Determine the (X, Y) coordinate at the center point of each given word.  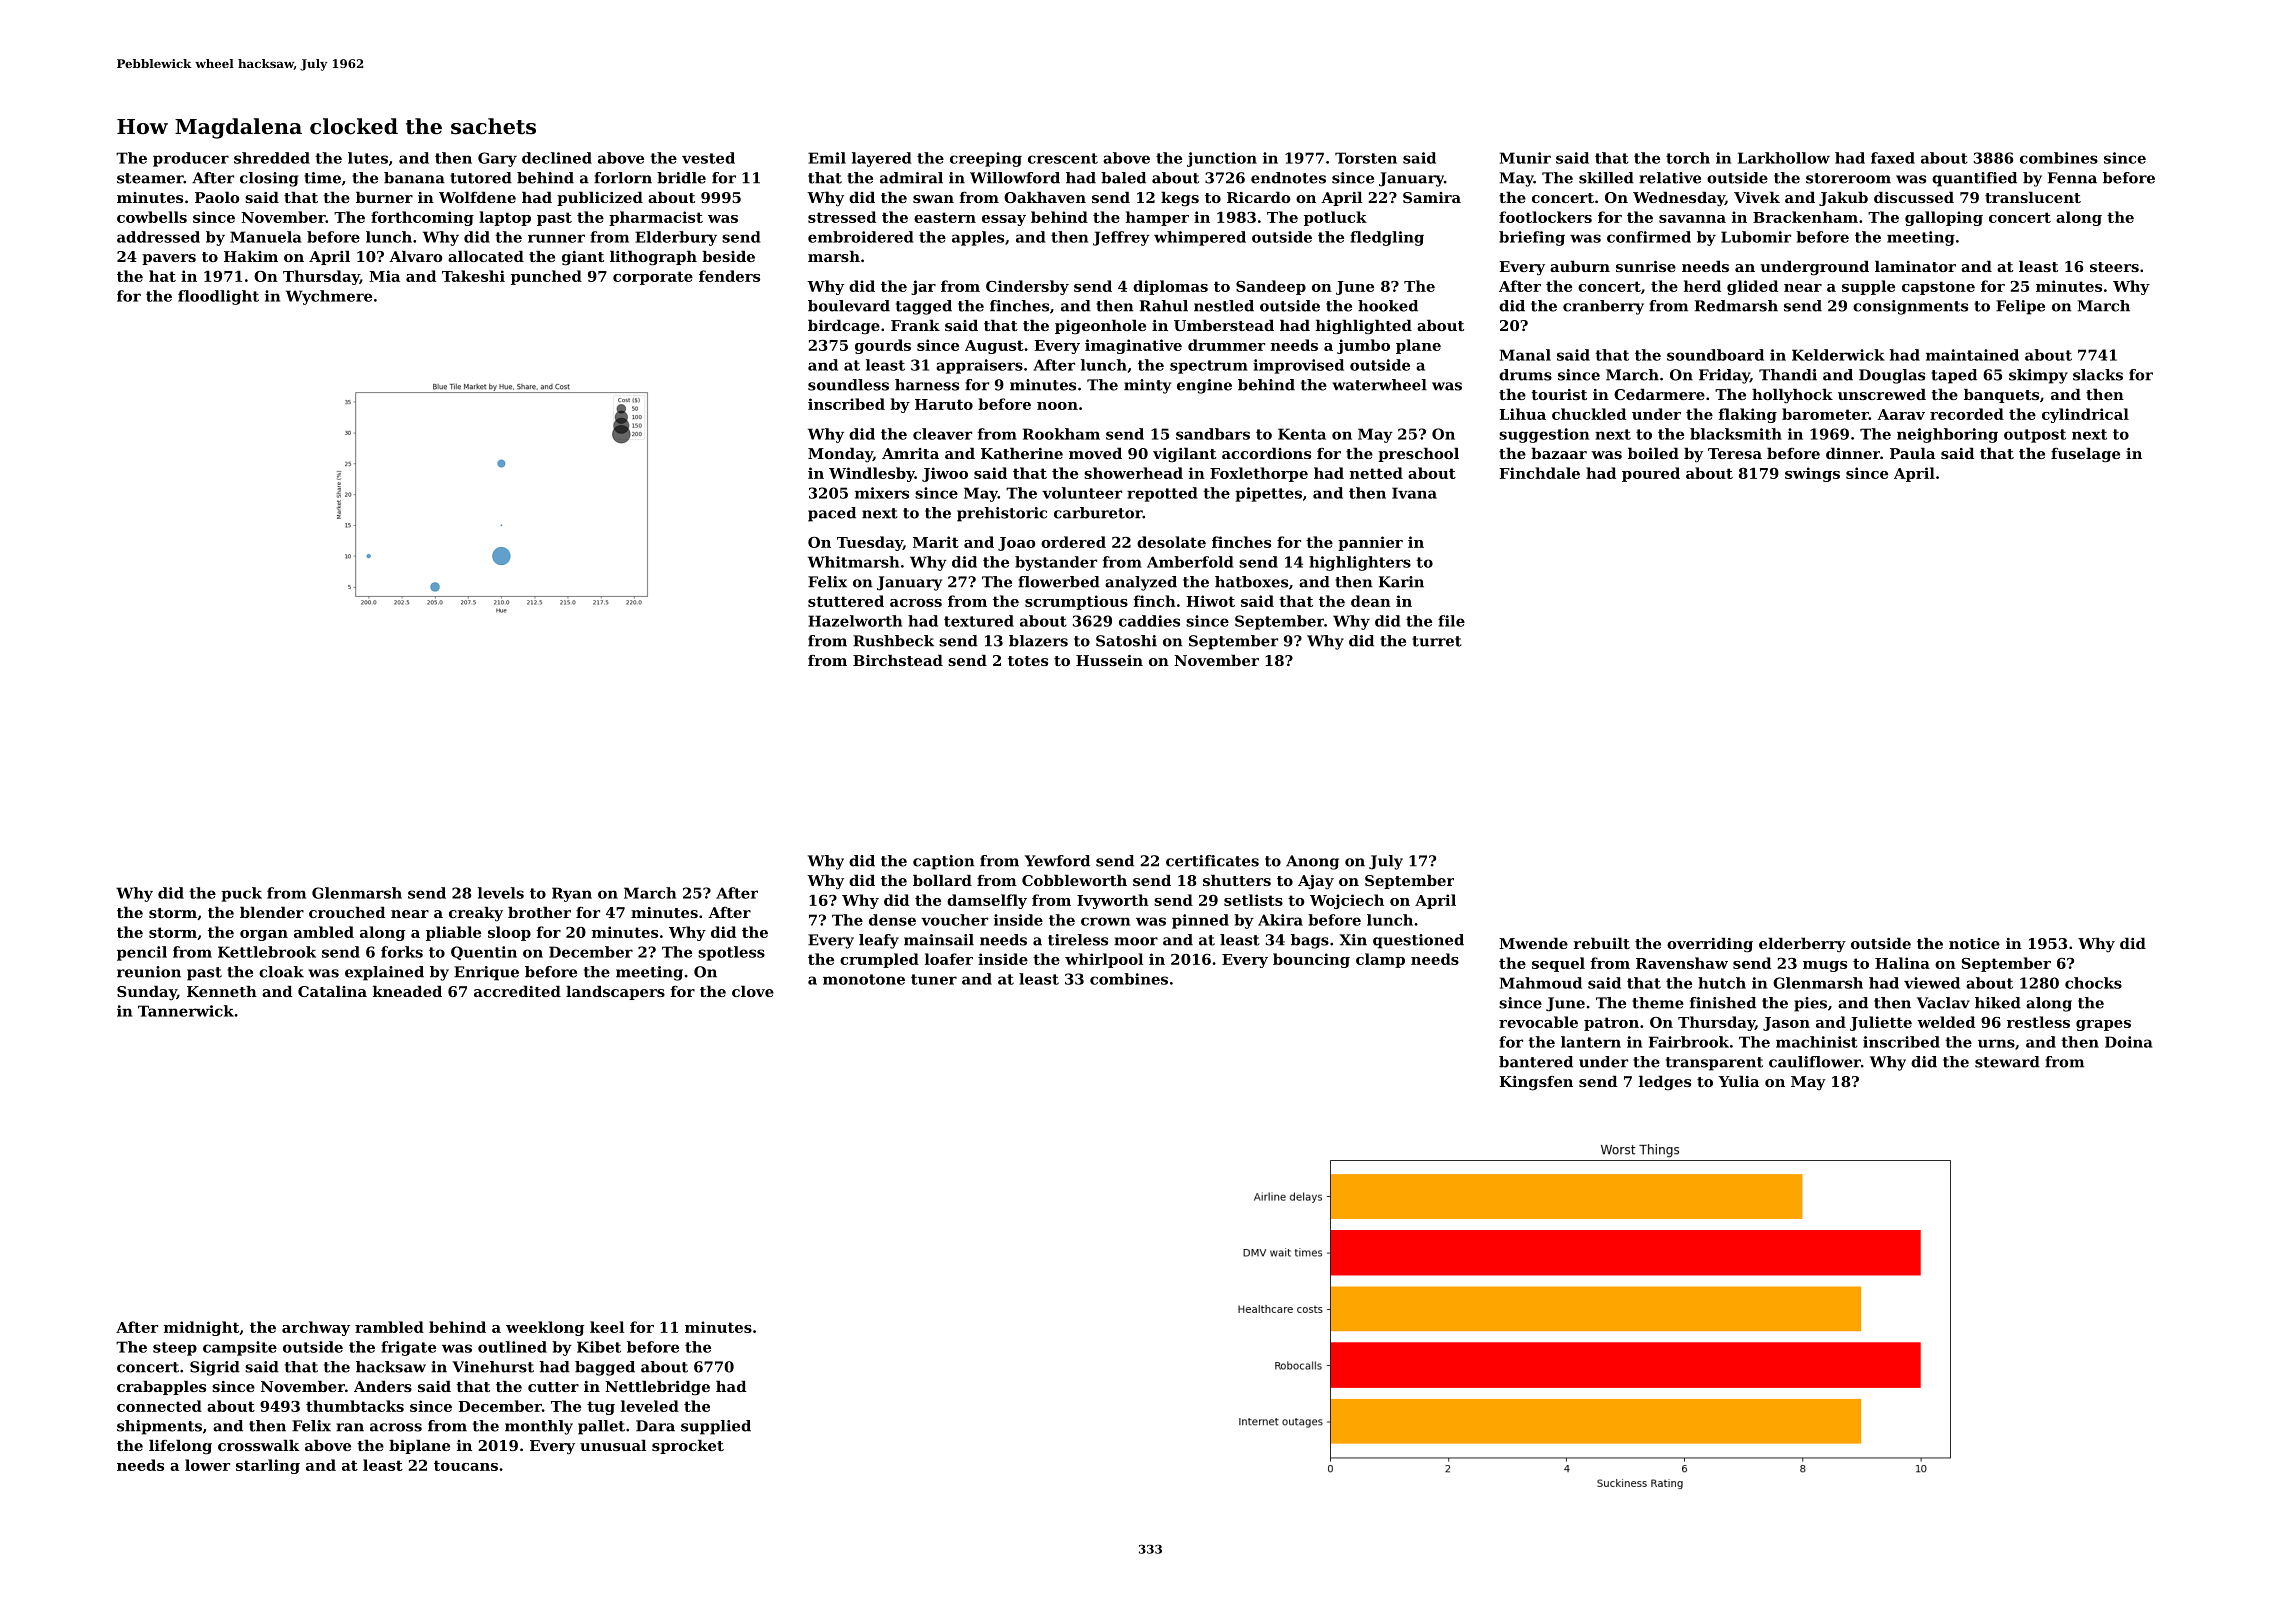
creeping (986, 159)
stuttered (846, 601)
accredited (517, 991)
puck (241, 894)
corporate (653, 278)
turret (1437, 641)
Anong (1312, 862)
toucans (466, 1465)
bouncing (1311, 960)
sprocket (688, 1446)
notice (1974, 943)
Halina (1902, 963)
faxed (1893, 158)
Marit (936, 542)
